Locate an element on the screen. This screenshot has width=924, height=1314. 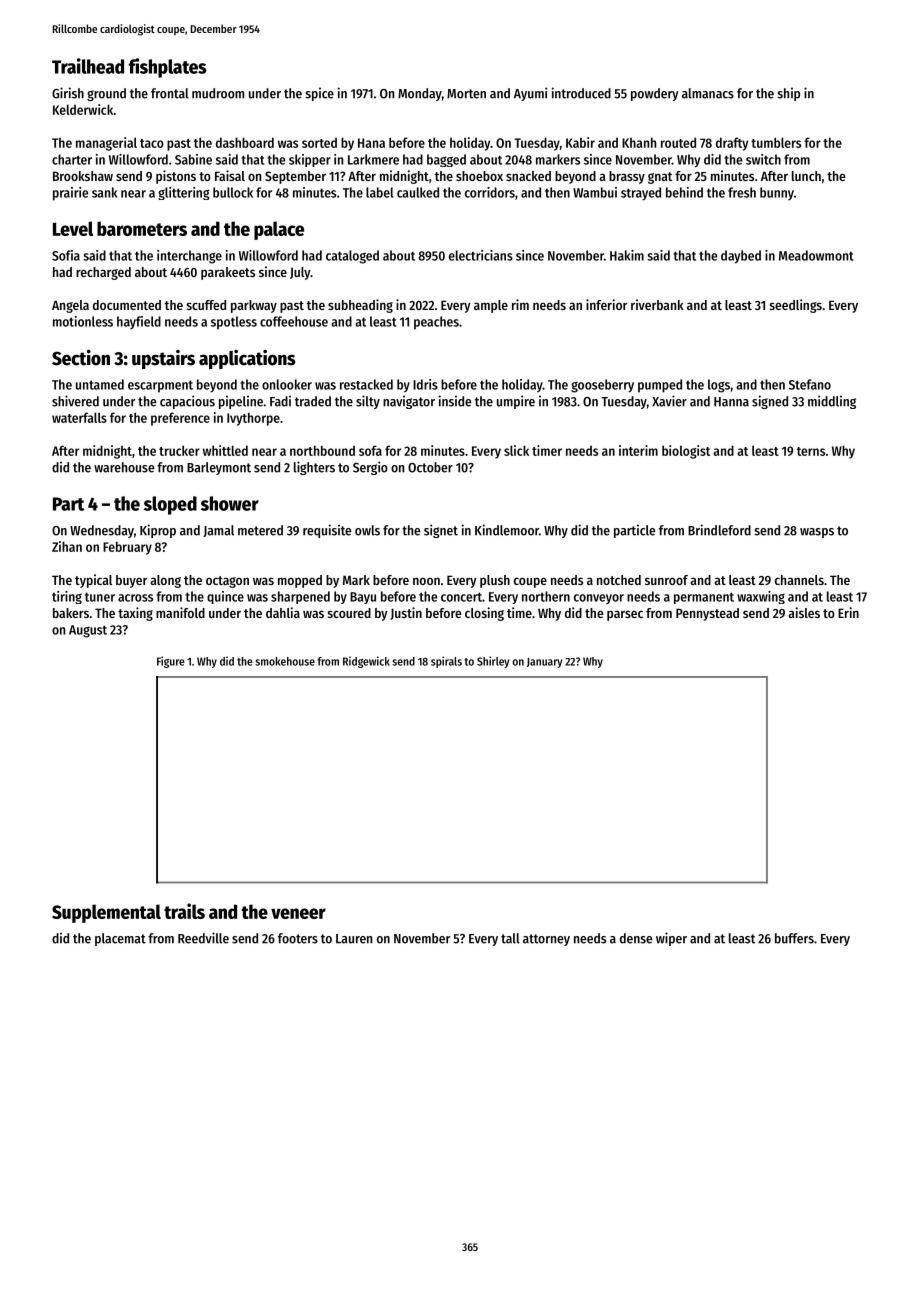
Kindlemoor is located at coordinates (507, 530).
